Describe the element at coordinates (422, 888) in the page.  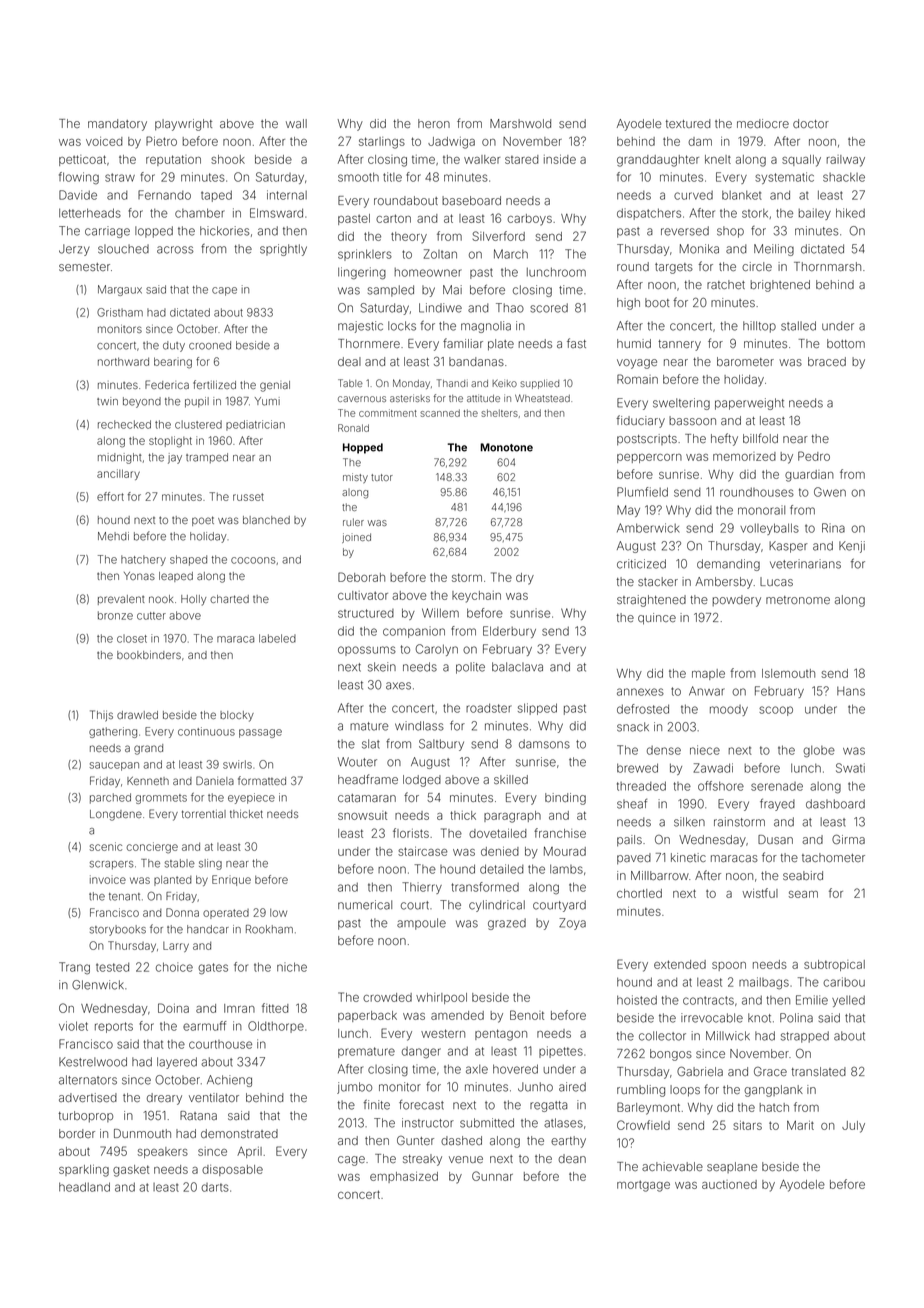
I see `Thierry` at that location.
